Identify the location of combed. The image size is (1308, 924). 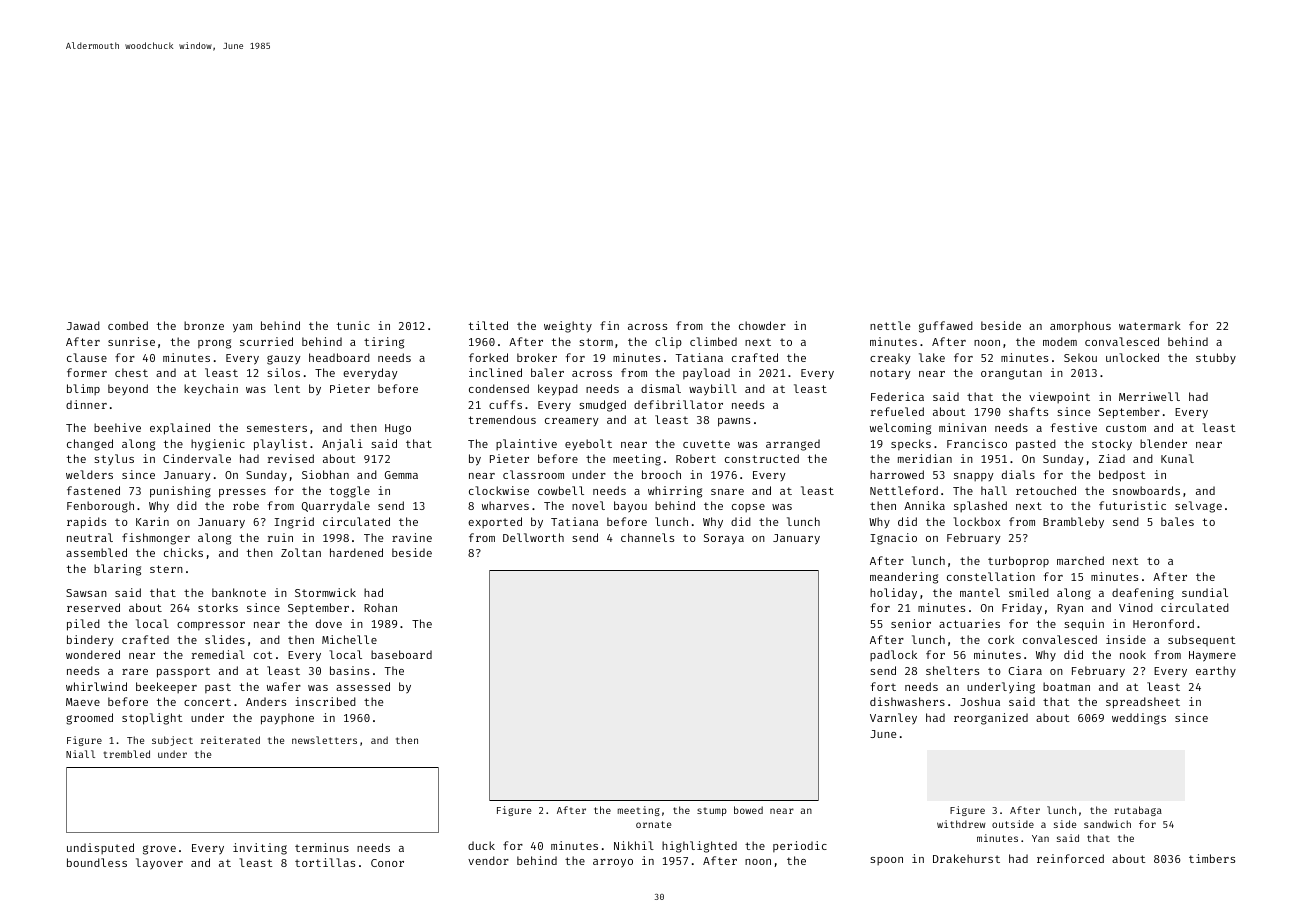
(128, 325).
